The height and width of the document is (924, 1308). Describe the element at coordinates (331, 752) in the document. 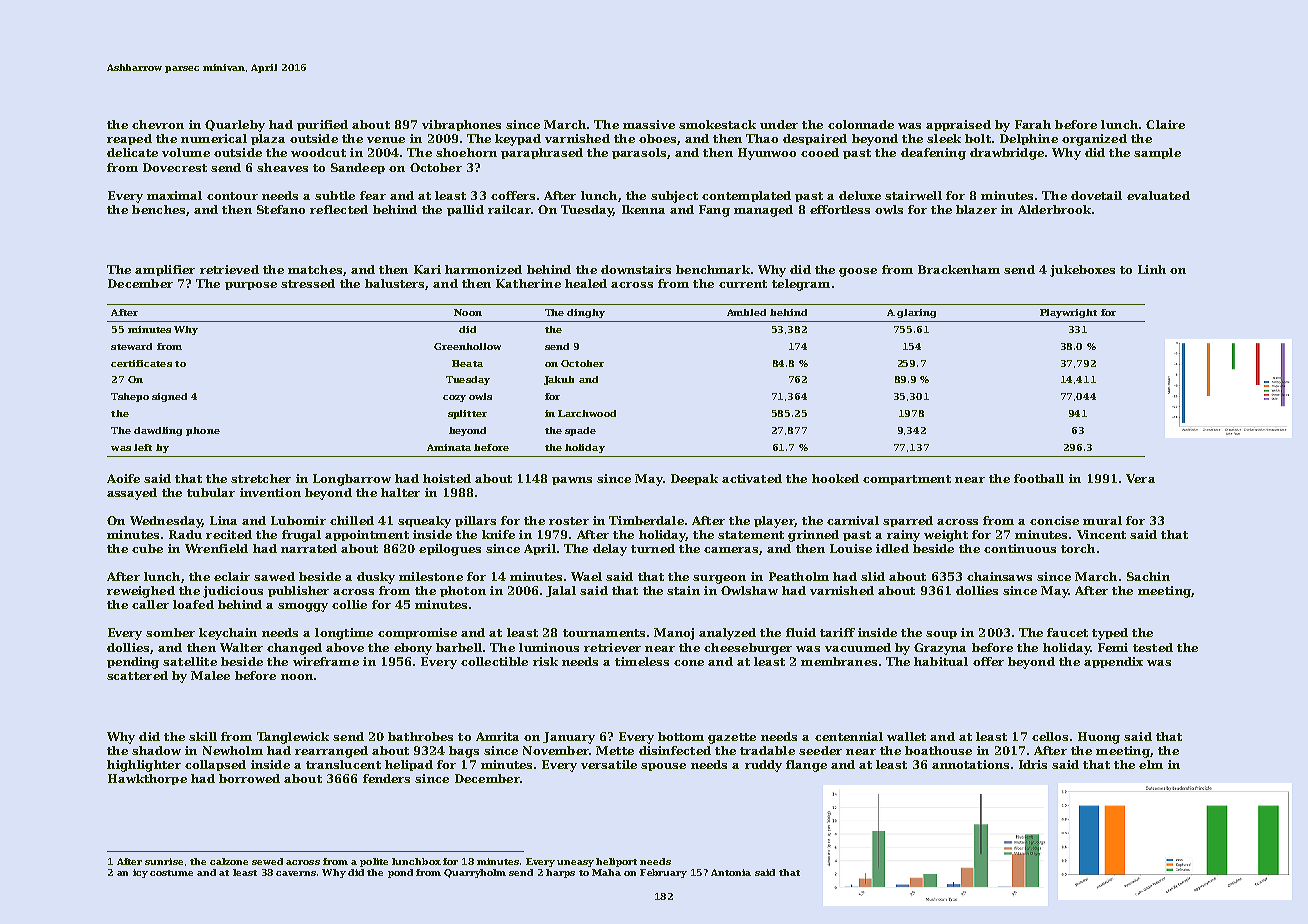

I see `rearranged` at that location.
